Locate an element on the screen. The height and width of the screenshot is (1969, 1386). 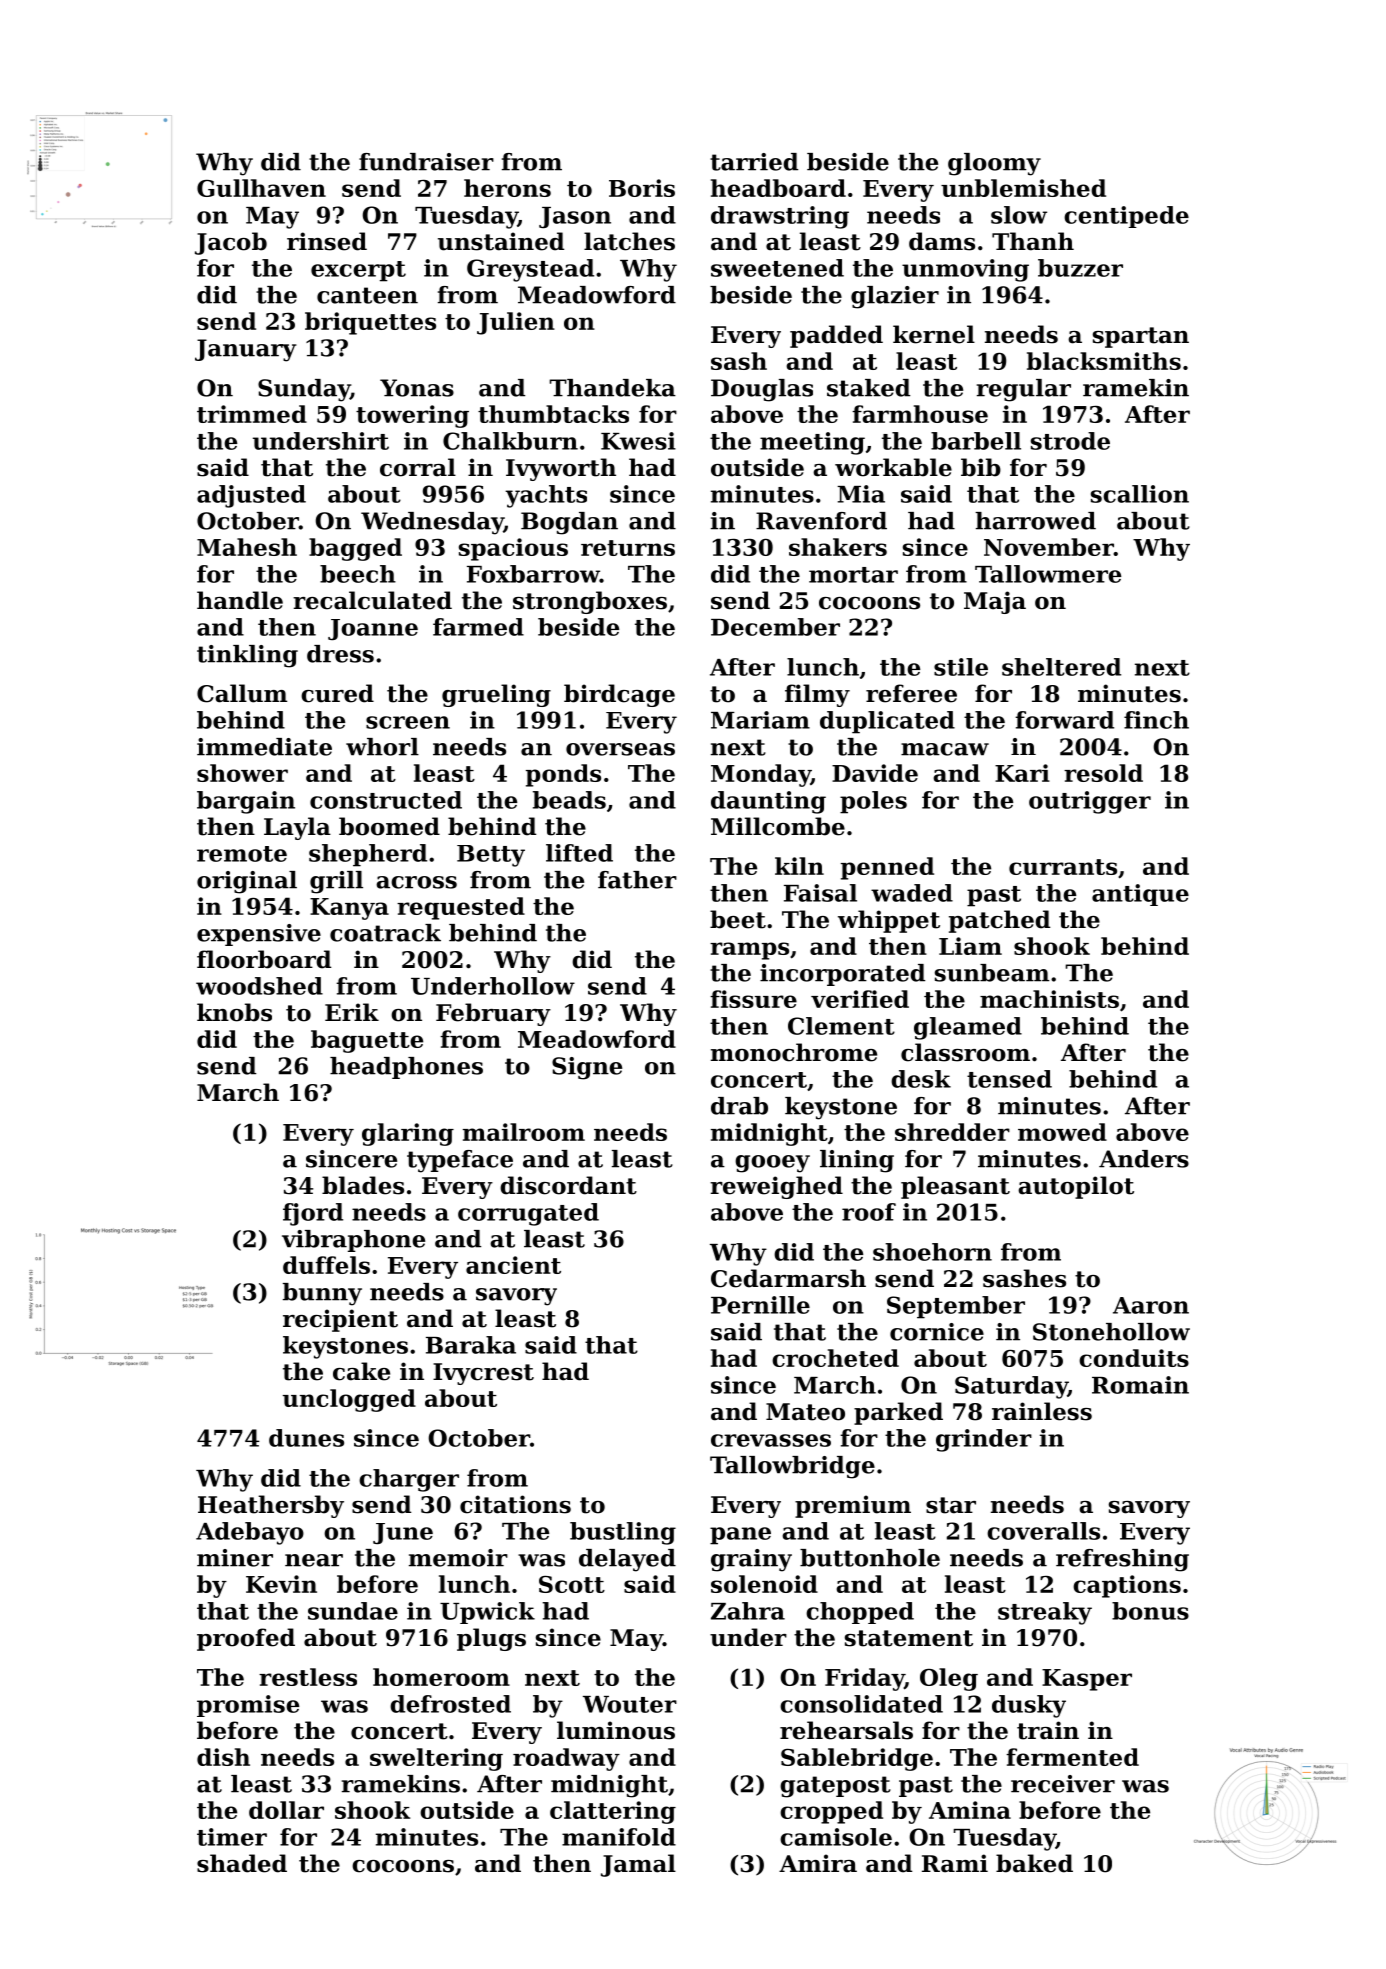
Callum is located at coordinates (242, 693).
